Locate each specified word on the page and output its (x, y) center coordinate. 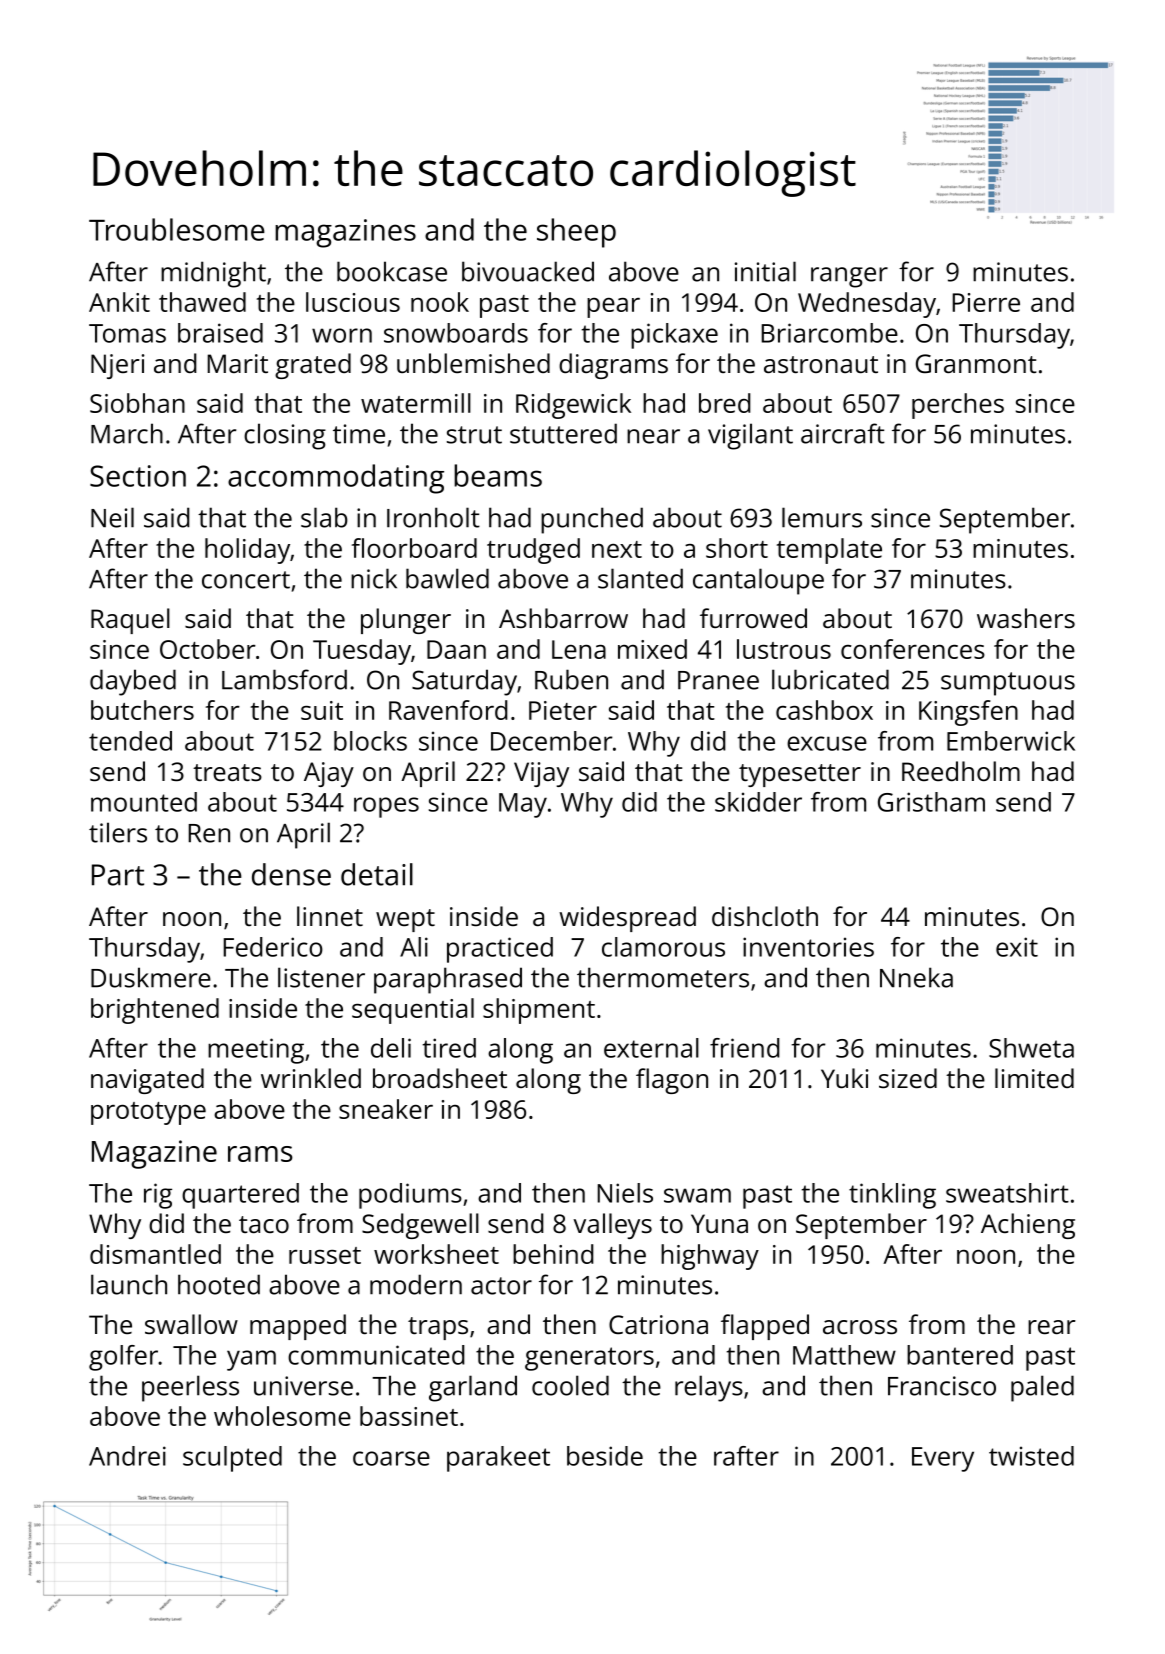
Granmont (976, 363)
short (737, 548)
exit (1017, 947)
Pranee (718, 680)
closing (285, 436)
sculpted (232, 1459)
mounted (144, 802)
